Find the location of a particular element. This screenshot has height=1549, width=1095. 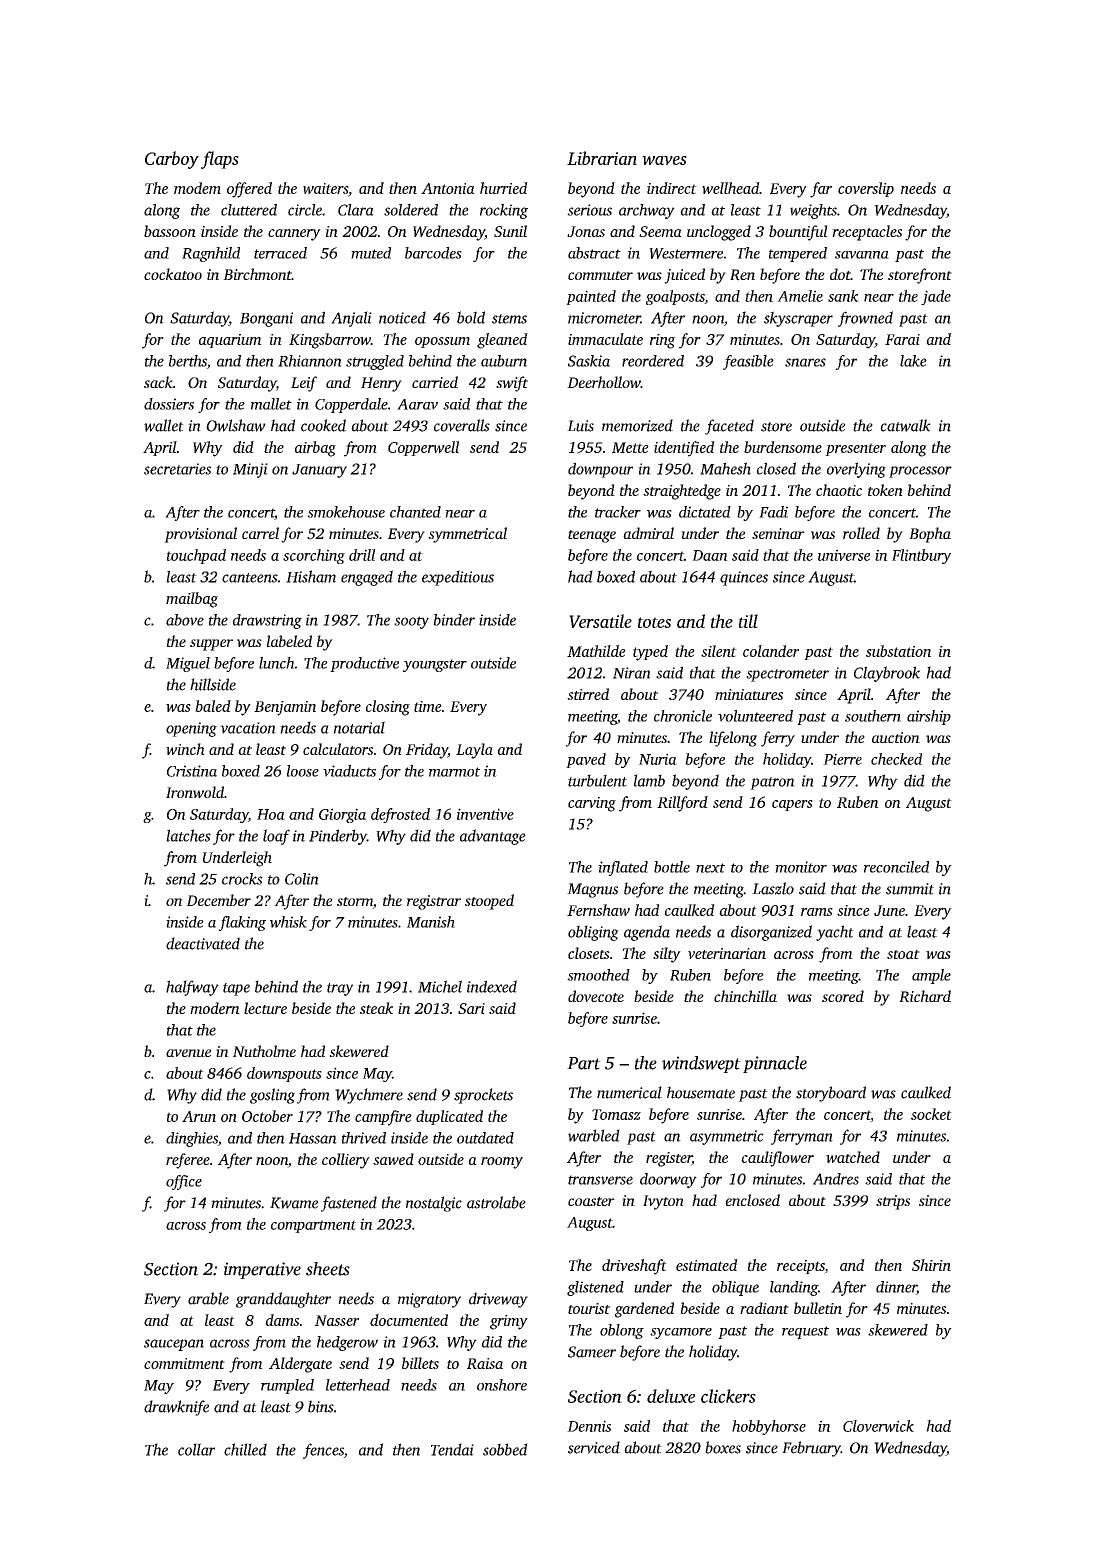

savanna is located at coordinates (862, 255).
